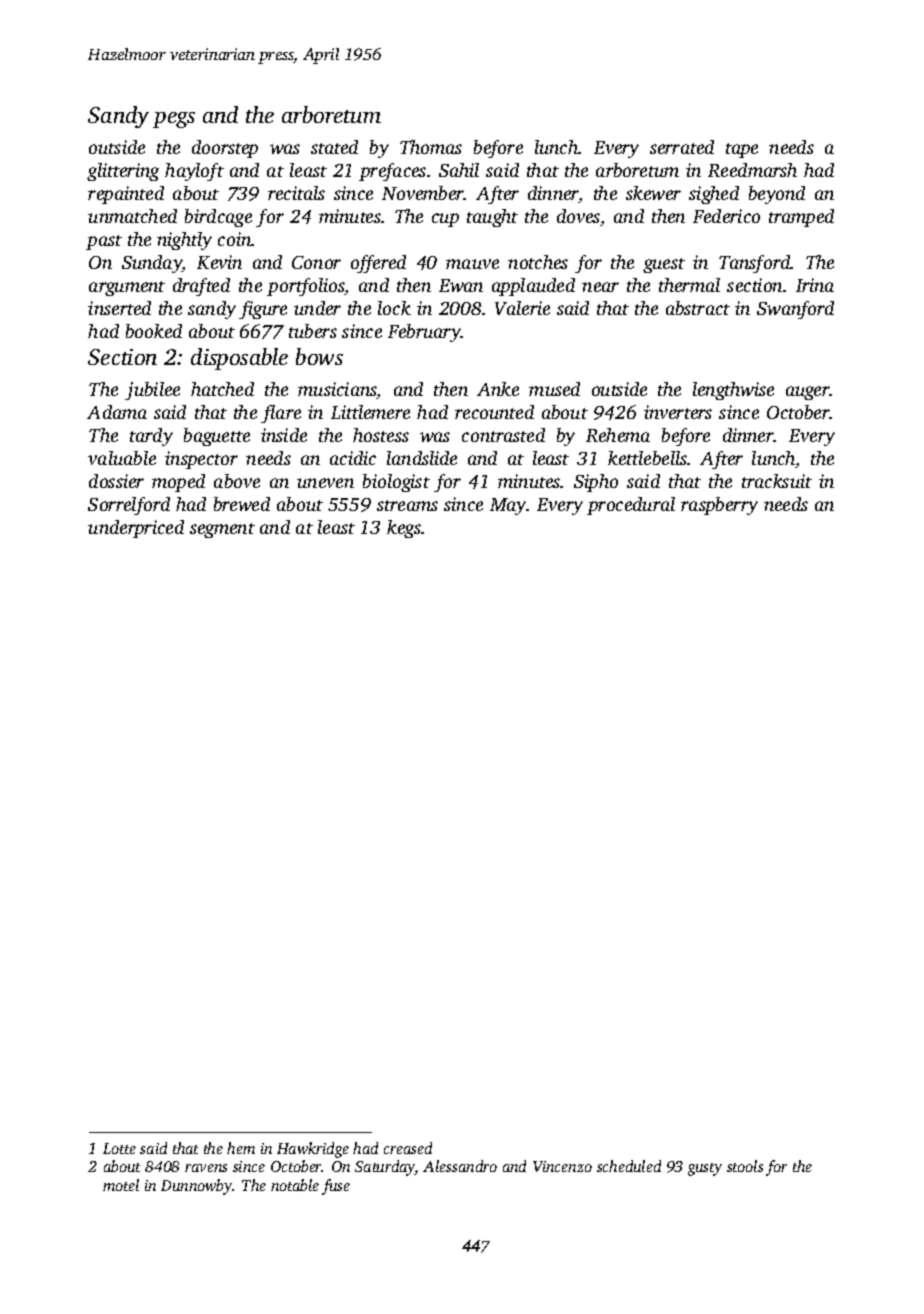 The width and height of the page is (924, 1314). What do you see at coordinates (815, 285) in the page?
I see `Irina` at bounding box center [815, 285].
